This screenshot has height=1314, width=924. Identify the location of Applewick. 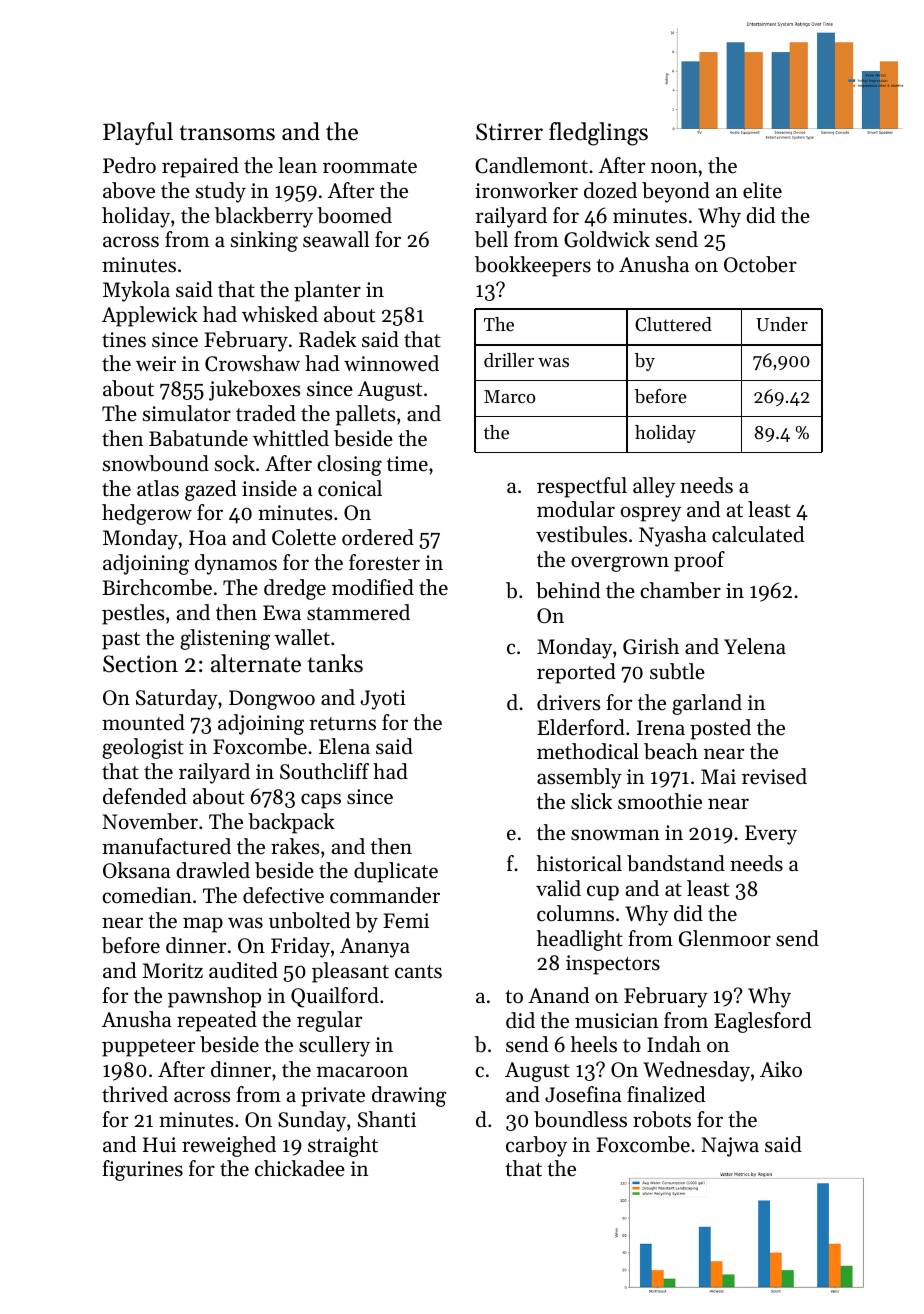
(150, 316).
